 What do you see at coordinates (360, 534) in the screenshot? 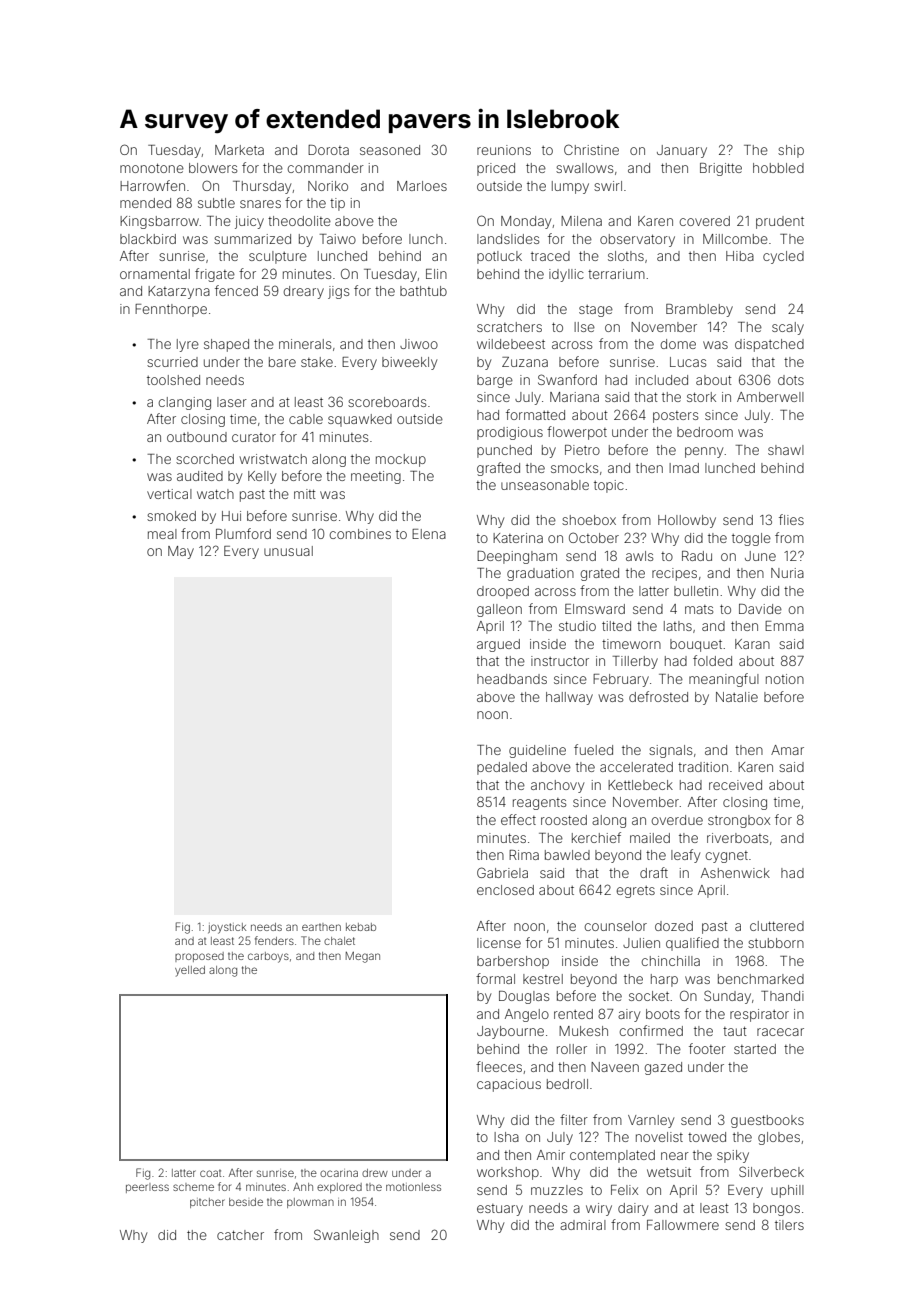
I see `combines` at bounding box center [360, 534].
